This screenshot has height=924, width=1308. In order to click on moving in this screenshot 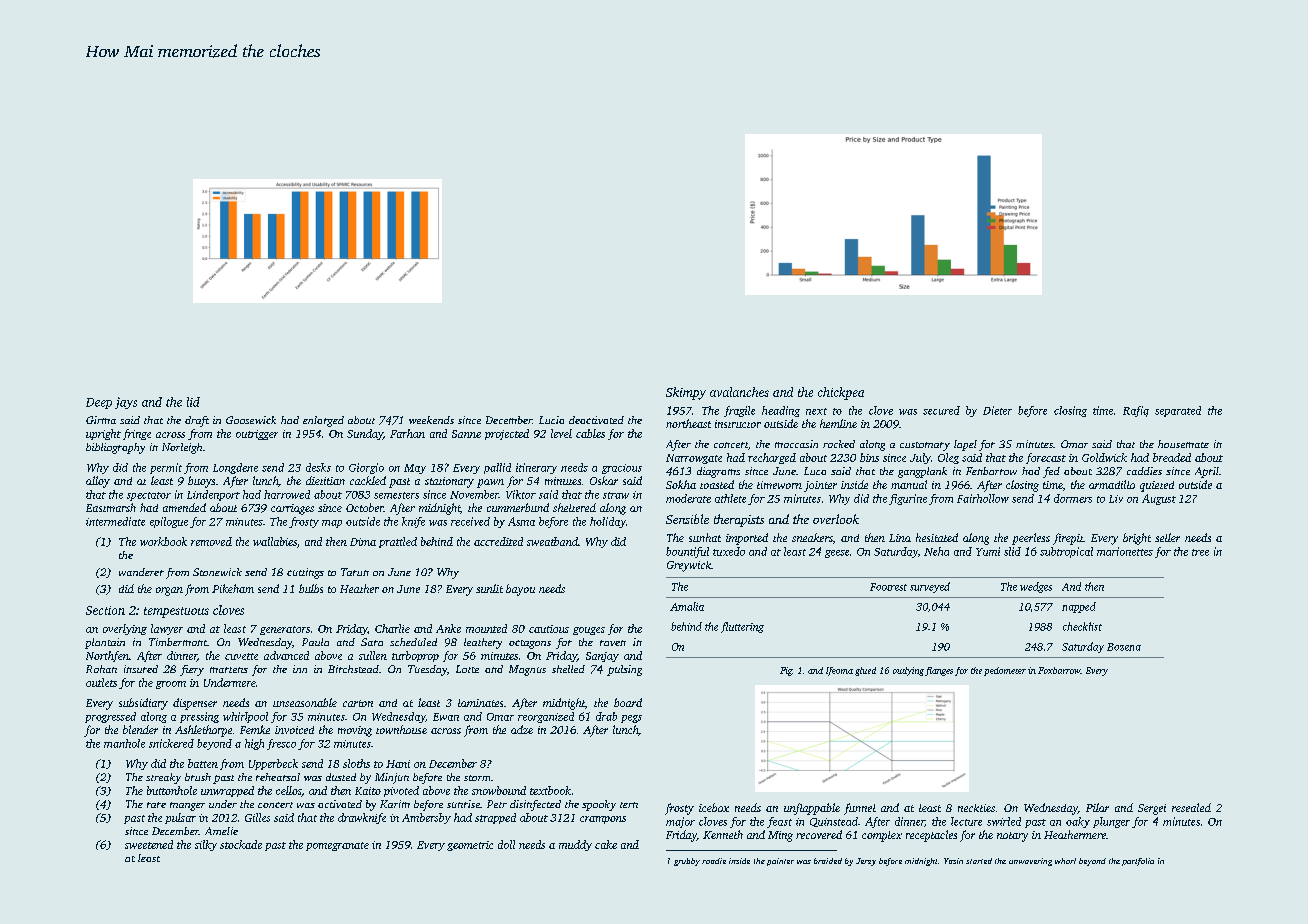, I will do `click(355, 731)`.
